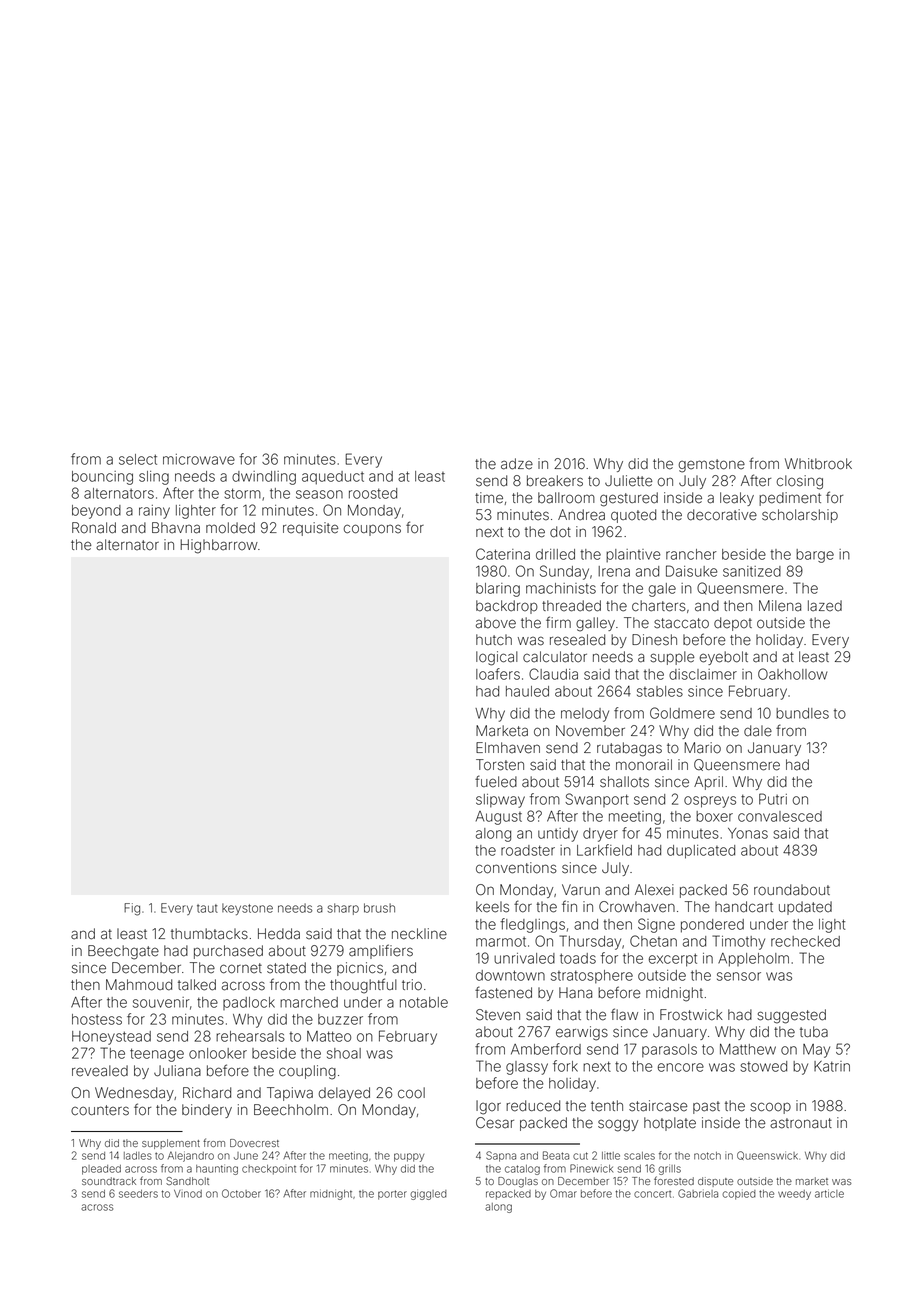 This screenshot has height=1308, width=924. I want to click on copied, so click(739, 1194).
